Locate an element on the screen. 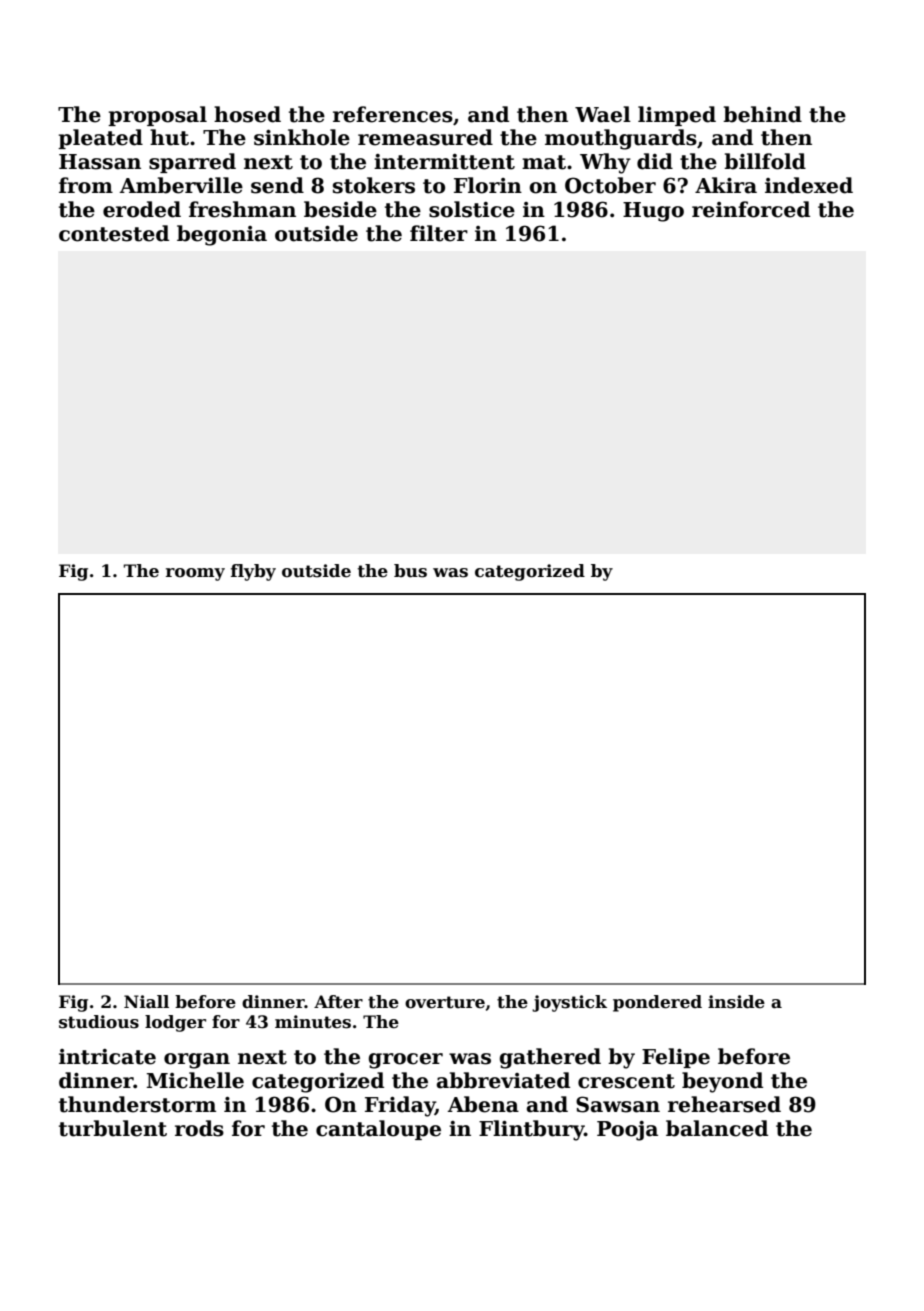 This screenshot has width=924, height=1311. Niall is located at coordinates (146, 1002).
